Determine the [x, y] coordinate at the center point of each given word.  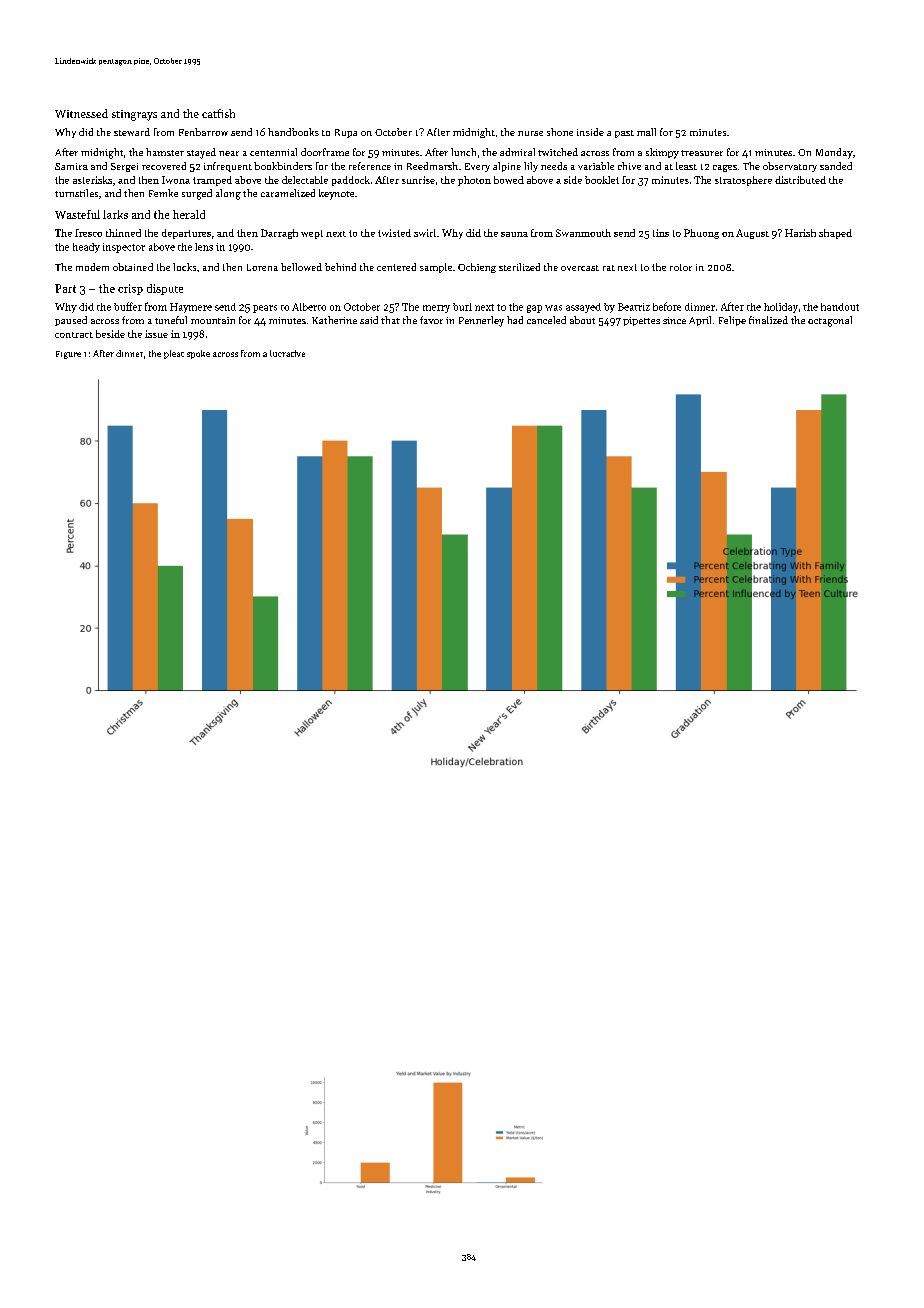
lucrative [287, 353]
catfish [218, 113]
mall [646, 132]
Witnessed [81, 113]
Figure [68, 355]
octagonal [830, 321]
